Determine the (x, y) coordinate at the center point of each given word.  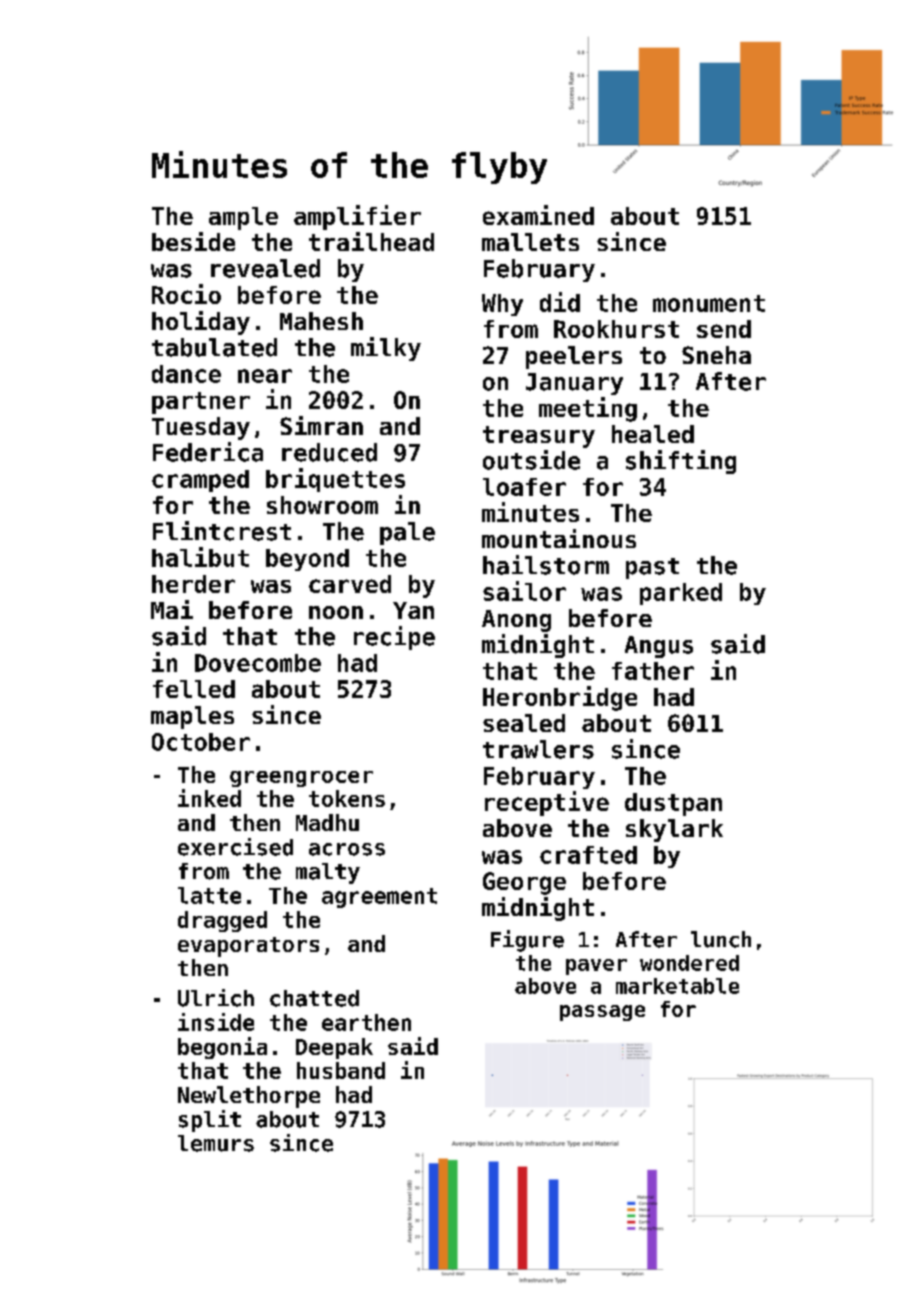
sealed (524, 723)
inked (209, 798)
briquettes (335, 480)
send (724, 329)
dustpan (673, 804)
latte (209, 895)
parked (681, 594)
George (524, 883)
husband (341, 1070)
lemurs (216, 1143)
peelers (574, 357)
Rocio (186, 294)
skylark (674, 830)
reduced (329, 452)
